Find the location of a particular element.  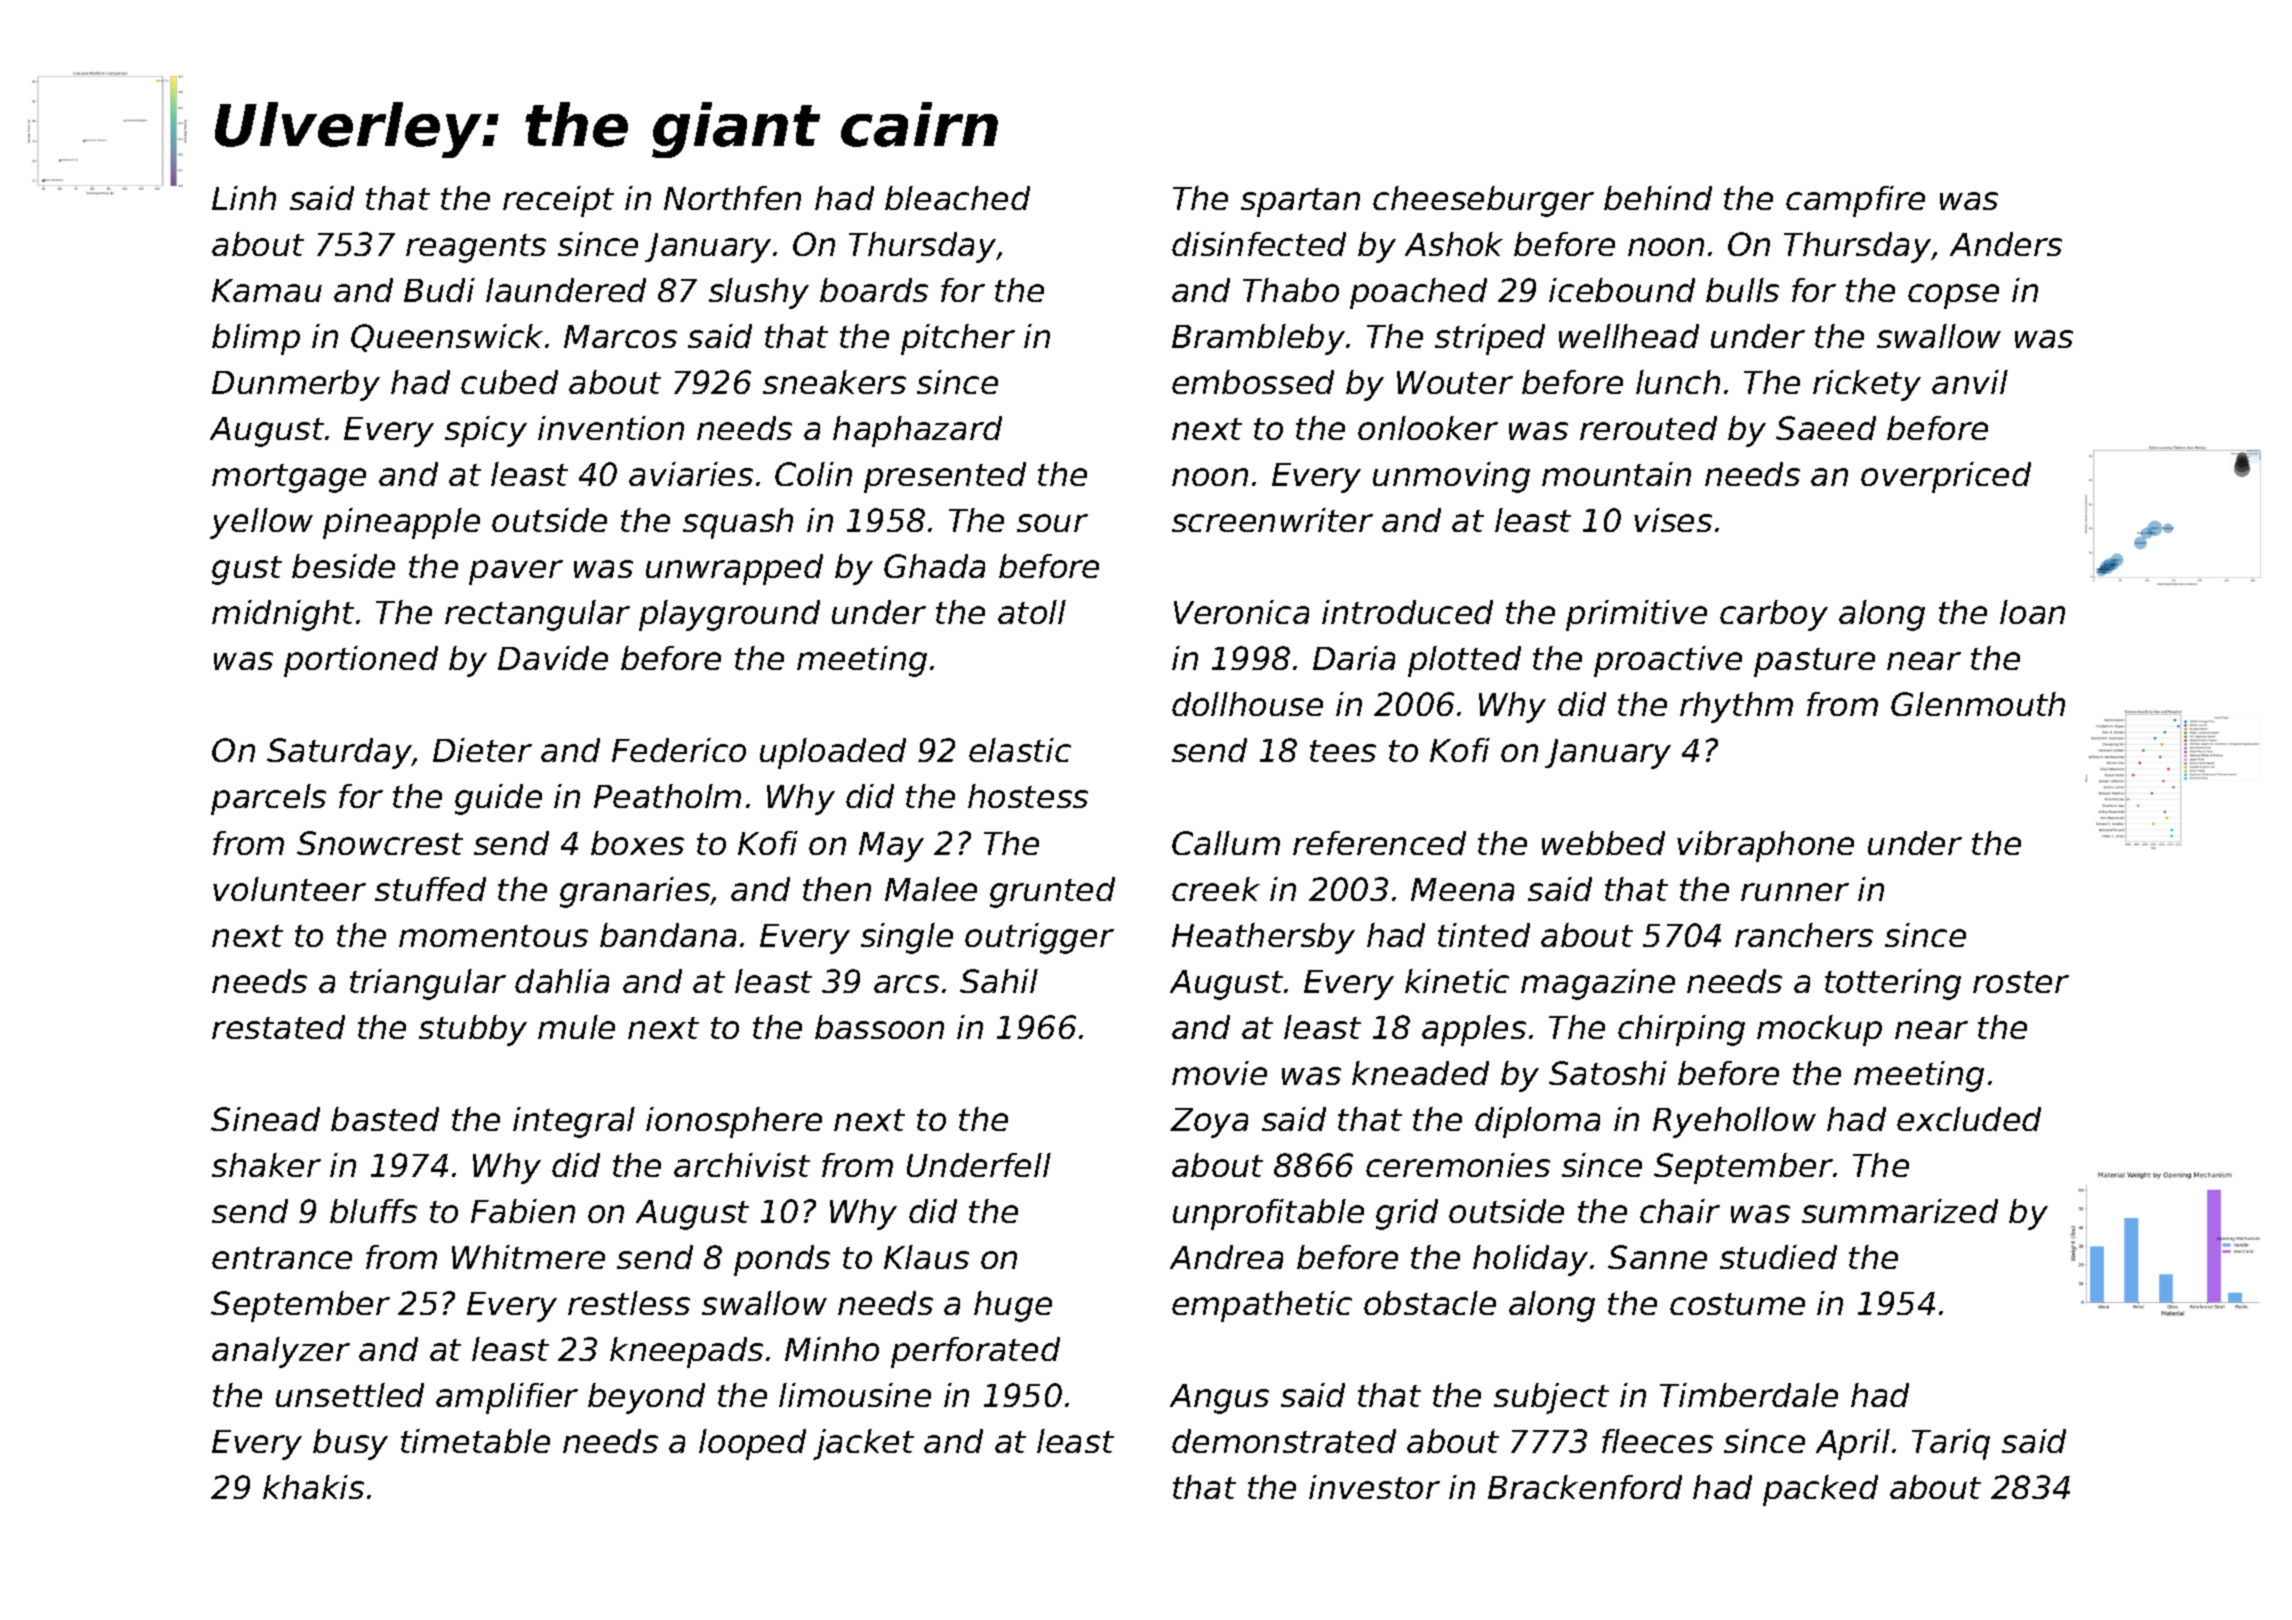

movie is located at coordinates (1219, 1073).
